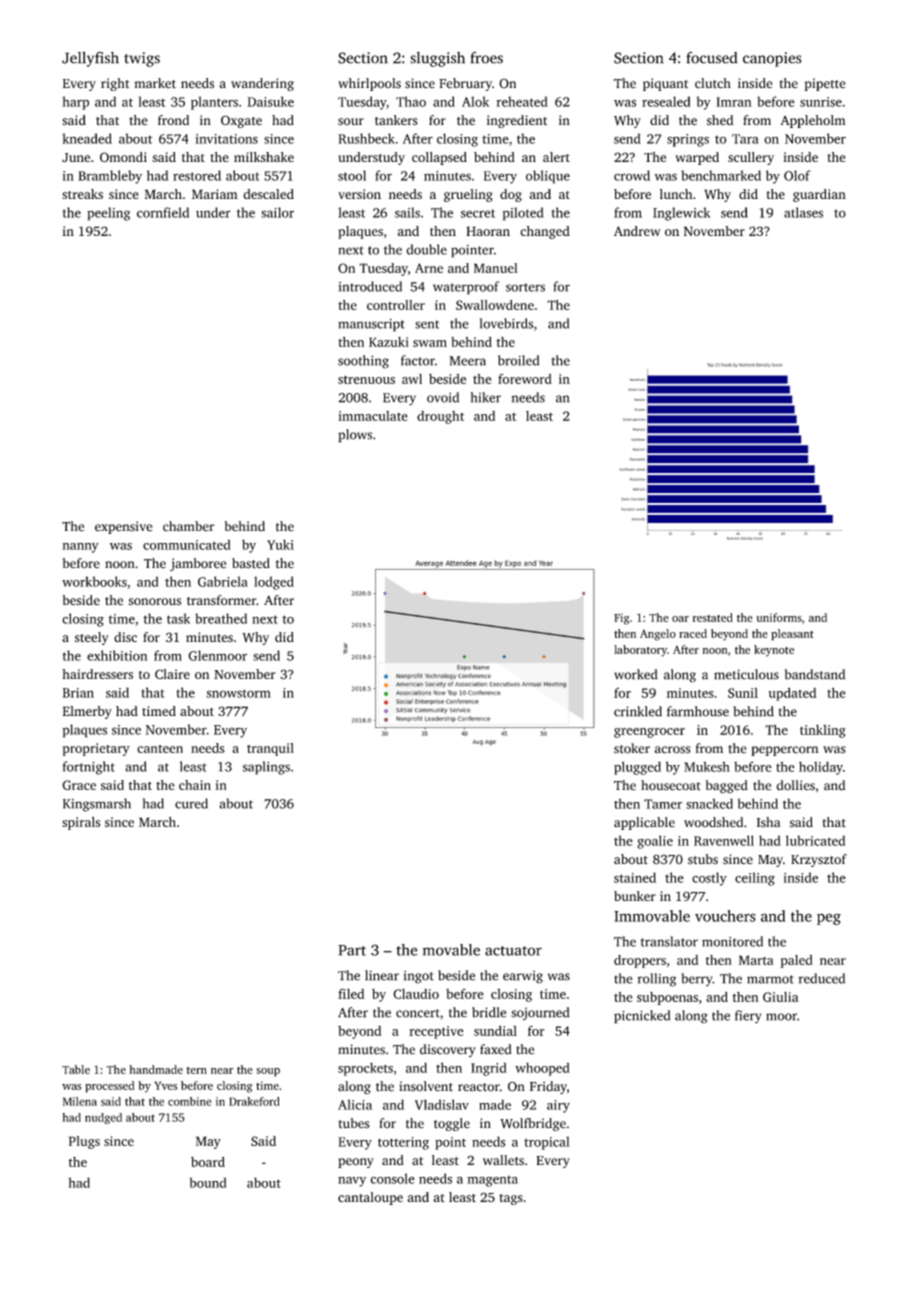 The width and height of the page is (908, 1316). I want to click on foreword, so click(525, 379).
